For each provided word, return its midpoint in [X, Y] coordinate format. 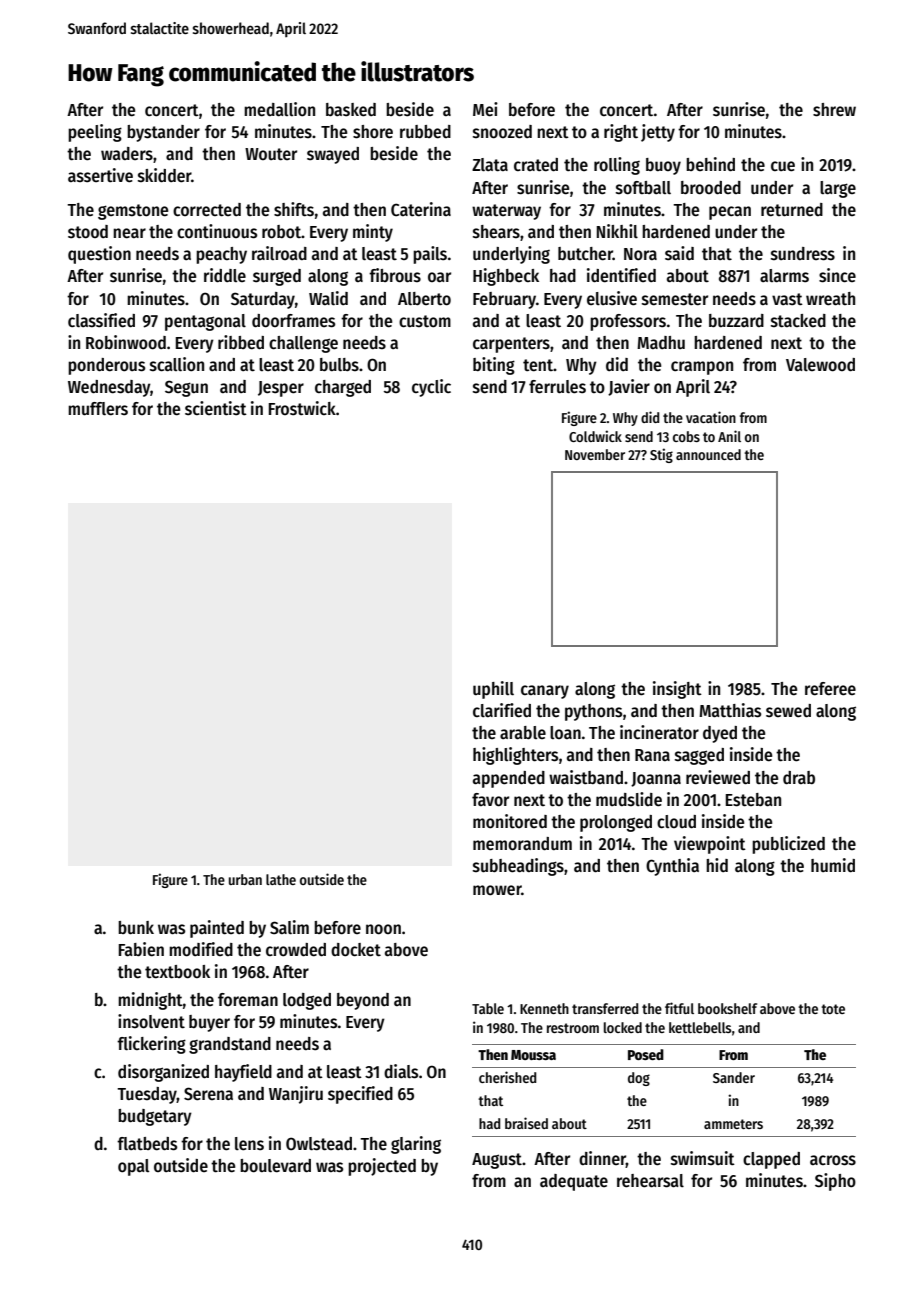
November [595, 454]
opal [133, 1167]
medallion [279, 109]
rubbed [425, 132]
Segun [186, 388]
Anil [729, 436]
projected [382, 1167]
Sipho [835, 1182]
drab [799, 778]
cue [783, 166]
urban [245, 879]
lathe [281, 879]
